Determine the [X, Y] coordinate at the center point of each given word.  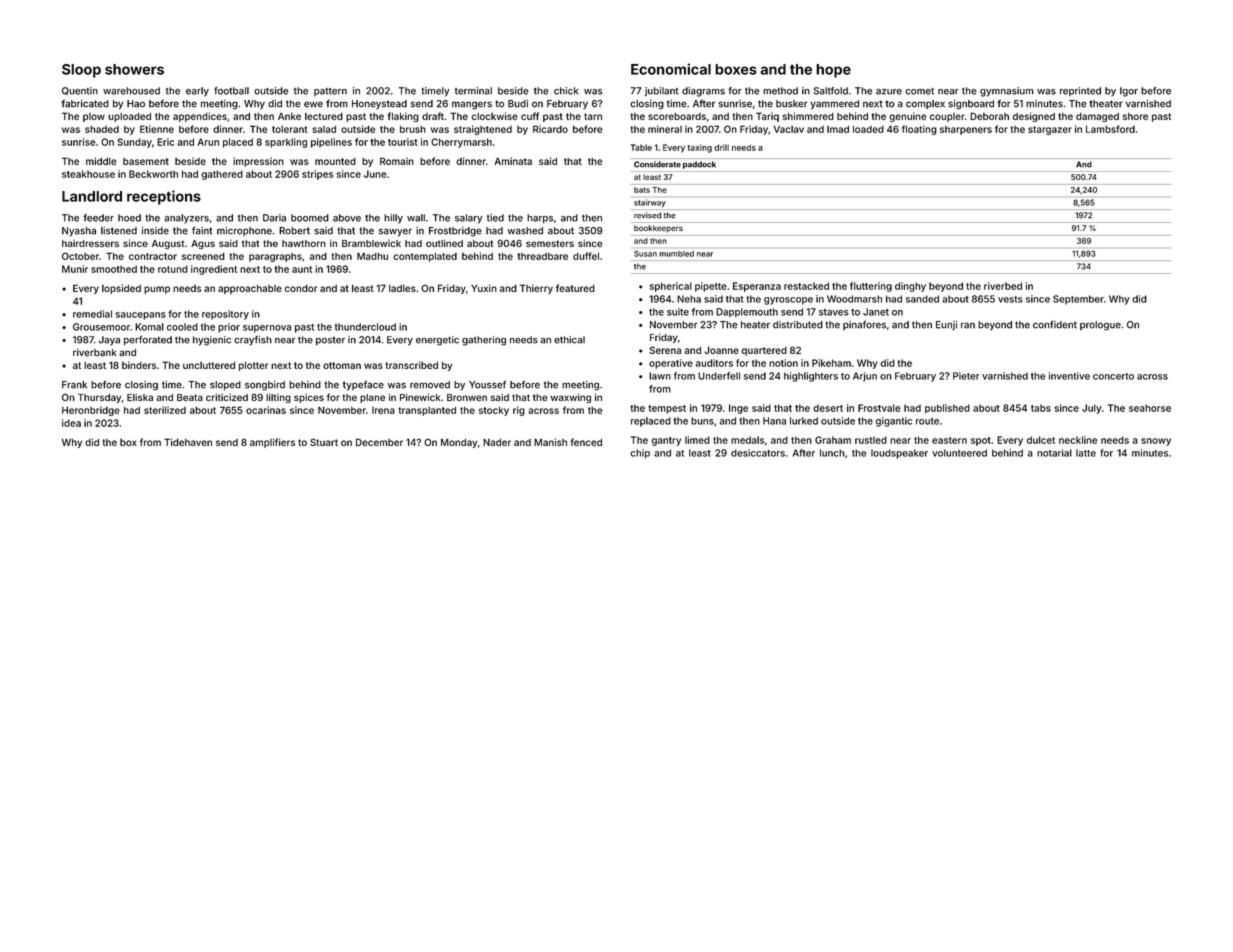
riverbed [1003, 286]
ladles [402, 288]
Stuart [324, 442]
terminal [473, 91]
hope [833, 71]
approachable [250, 289]
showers [134, 69]
